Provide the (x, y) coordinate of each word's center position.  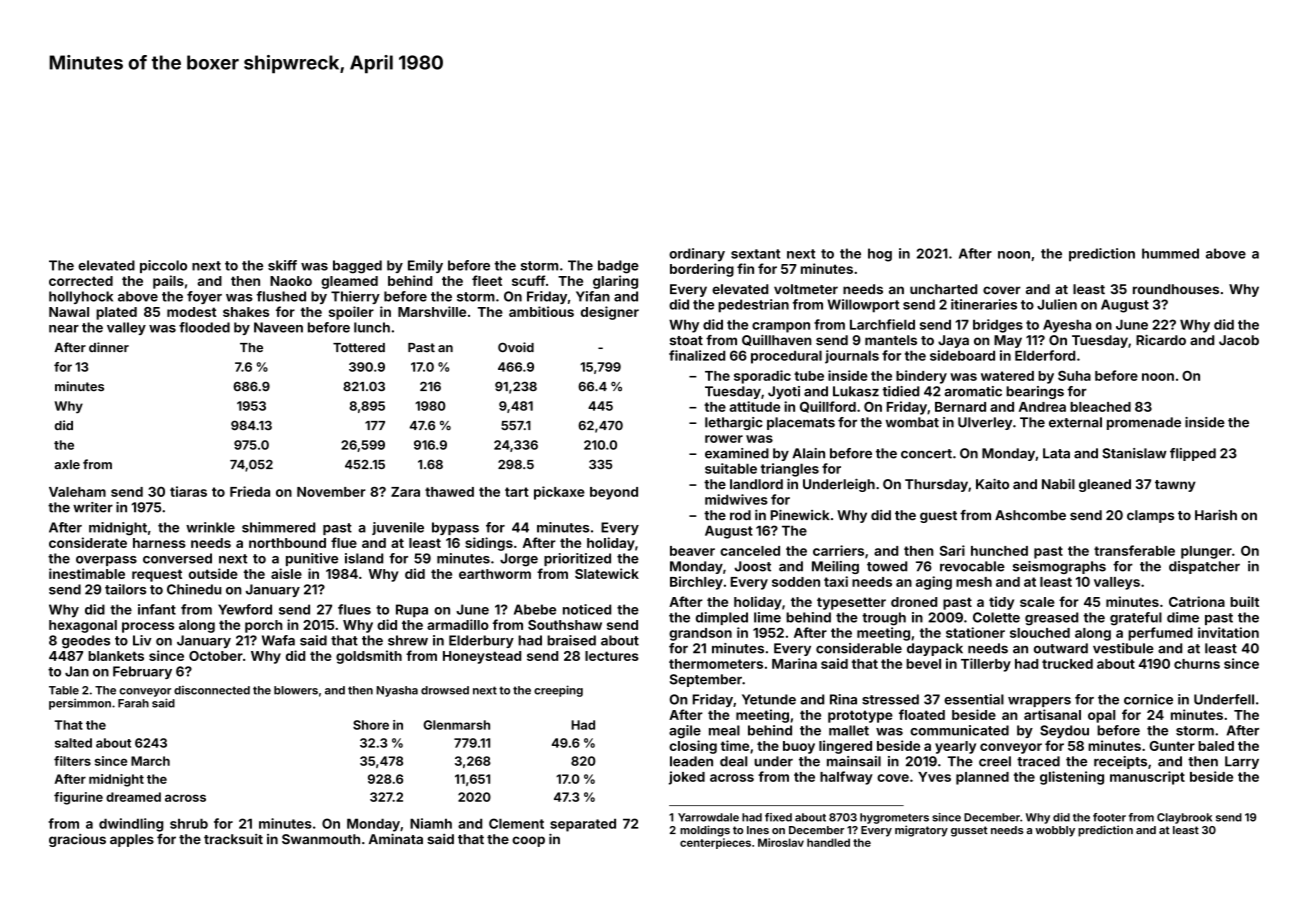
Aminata (396, 838)
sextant (755, 254)
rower (724, 439)
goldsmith (369, 657)
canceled (750, 551)
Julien (1057, 304)
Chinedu (194, 589)
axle (67, 465)
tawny (1175, 486)
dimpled (722, 618)
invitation (1228, 632)
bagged (357, 267)
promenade (1144, 423)
